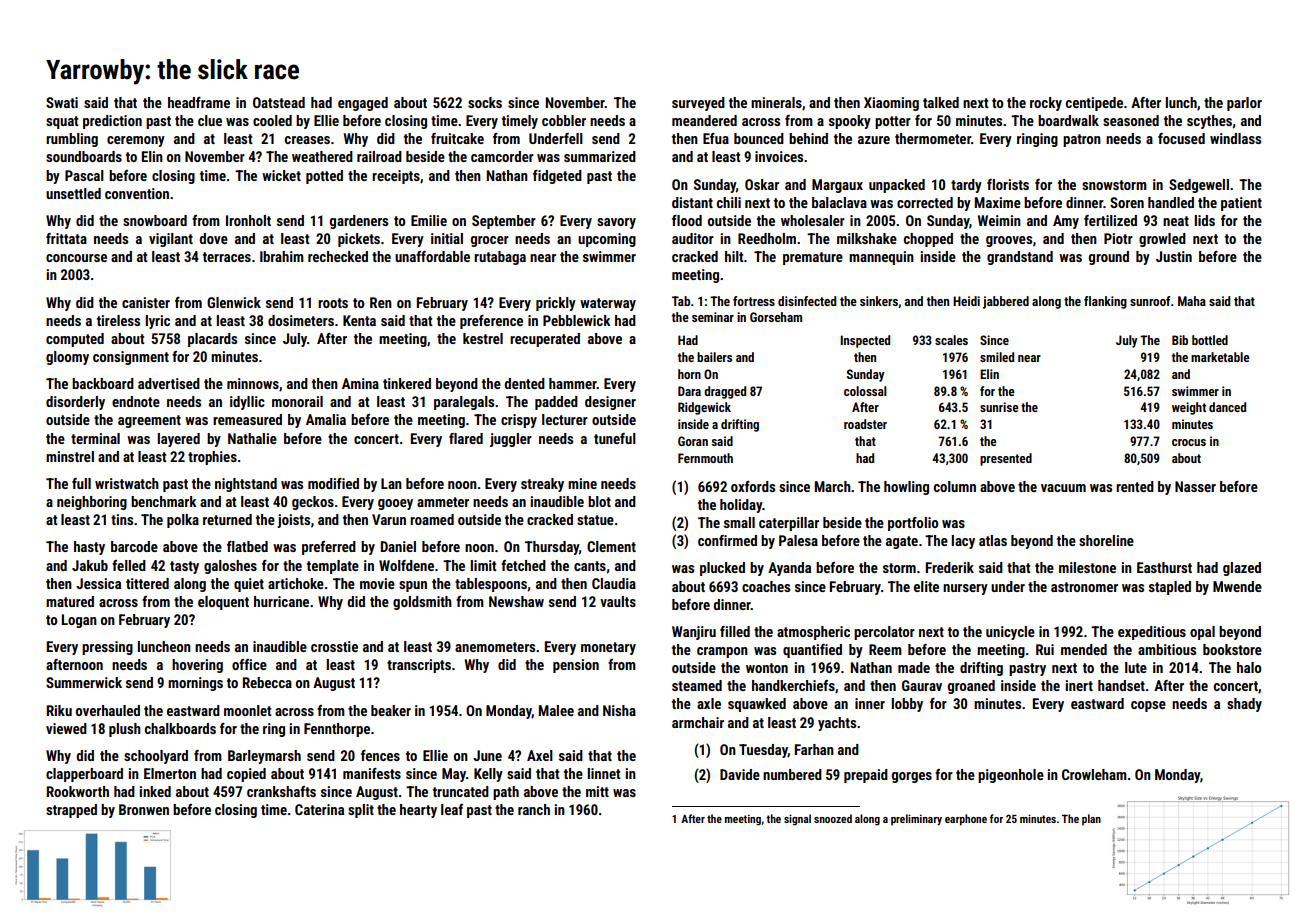 This image has height=924, width=1308. I want to click on grooves, so click(1009, 241).
